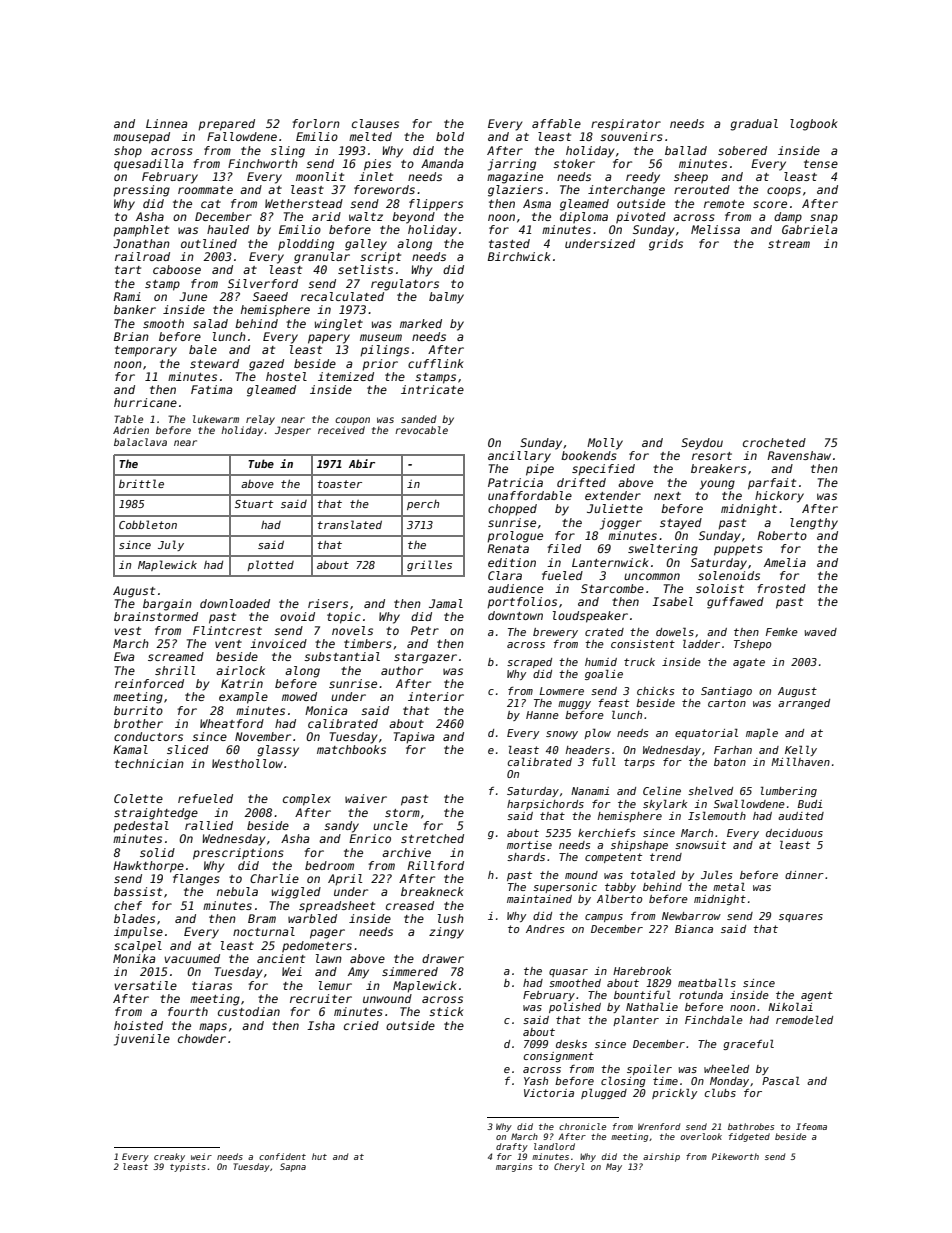 This screenshot has height=1233, width=952. What do you see at coordinates (811, 1126) in the screenshot?
I see `Ifeoma` at bounding box center [811, 1126].
